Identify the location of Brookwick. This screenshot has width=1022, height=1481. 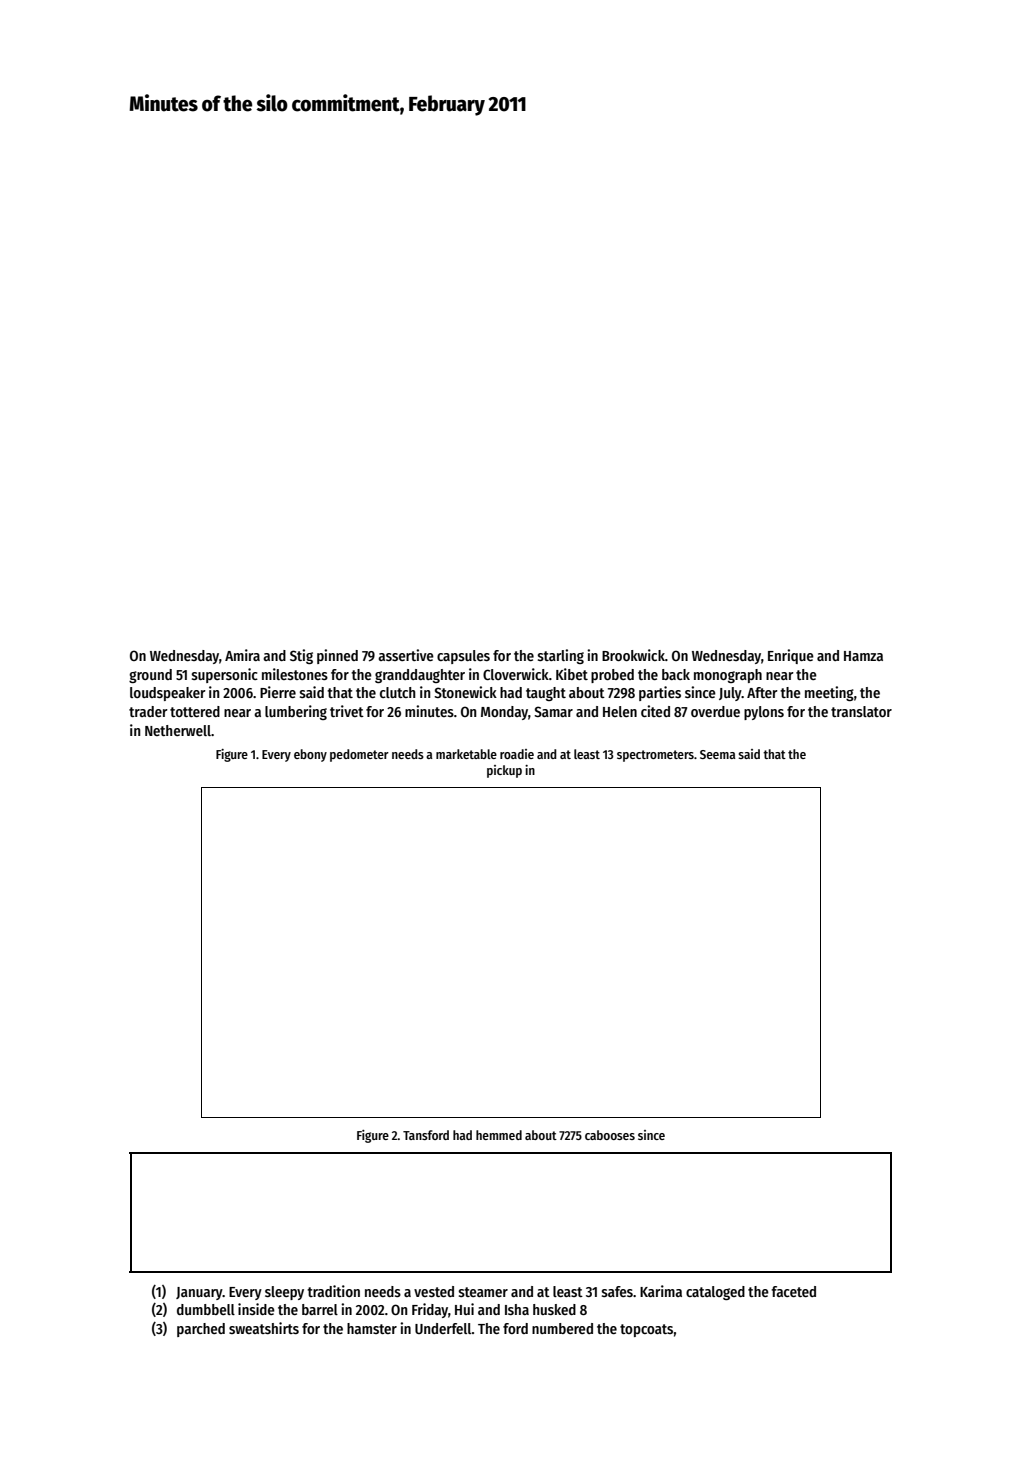
(633, 655).
